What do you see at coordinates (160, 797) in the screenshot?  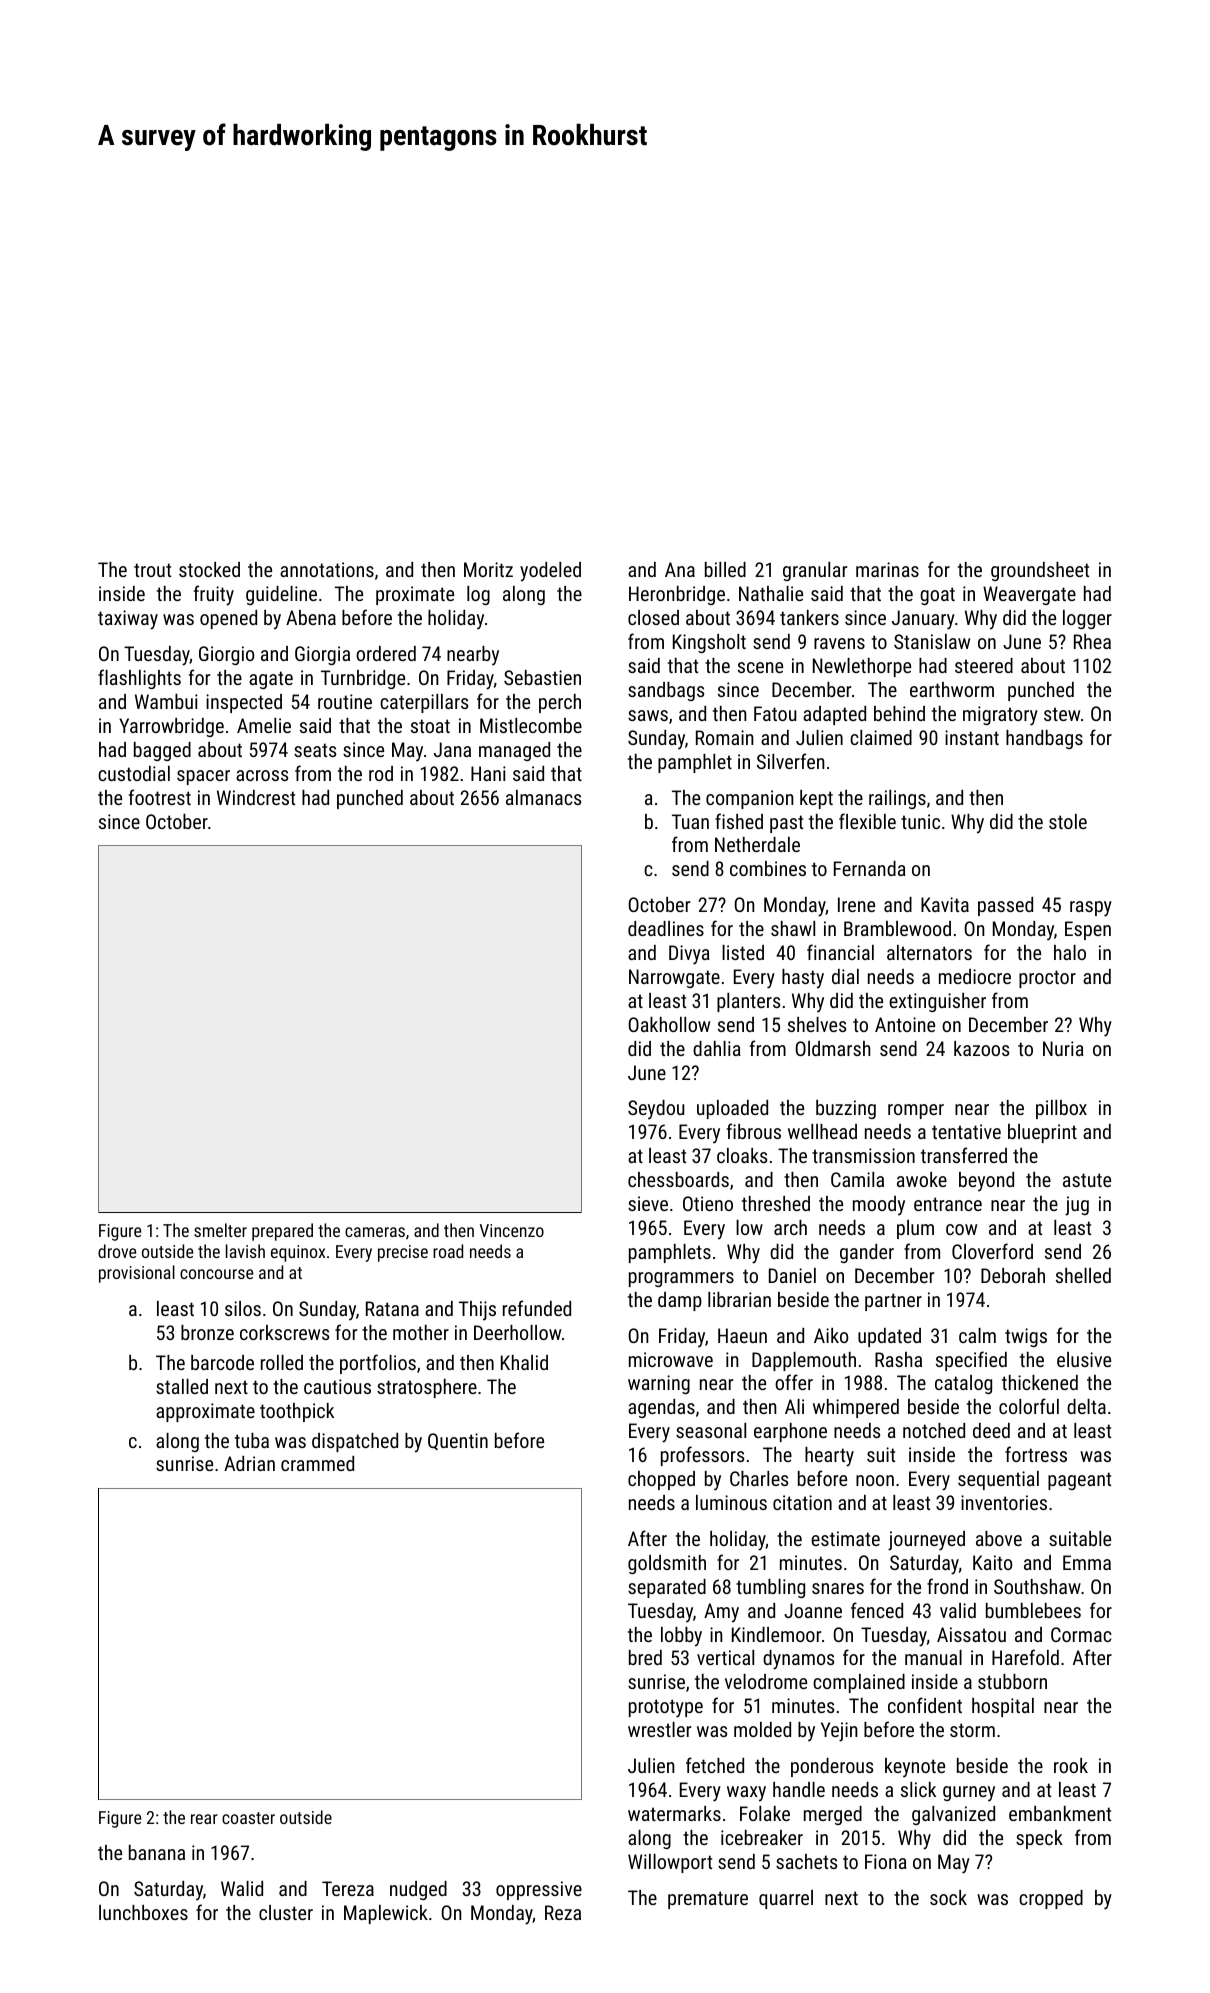 I see `footrest` at bounding box center [160, 797].
